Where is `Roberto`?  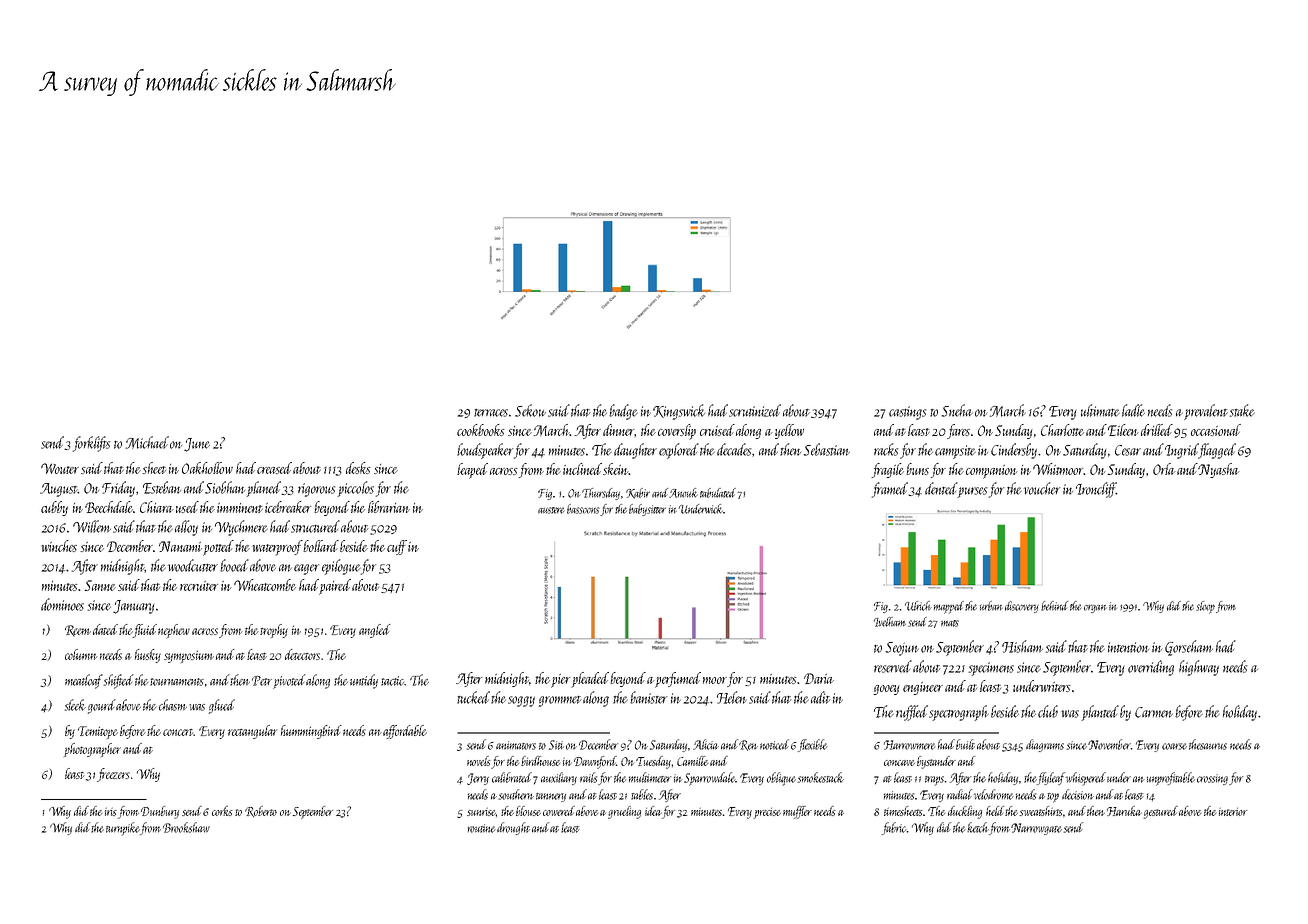 Roberto is located at coordinates (261, 812).
